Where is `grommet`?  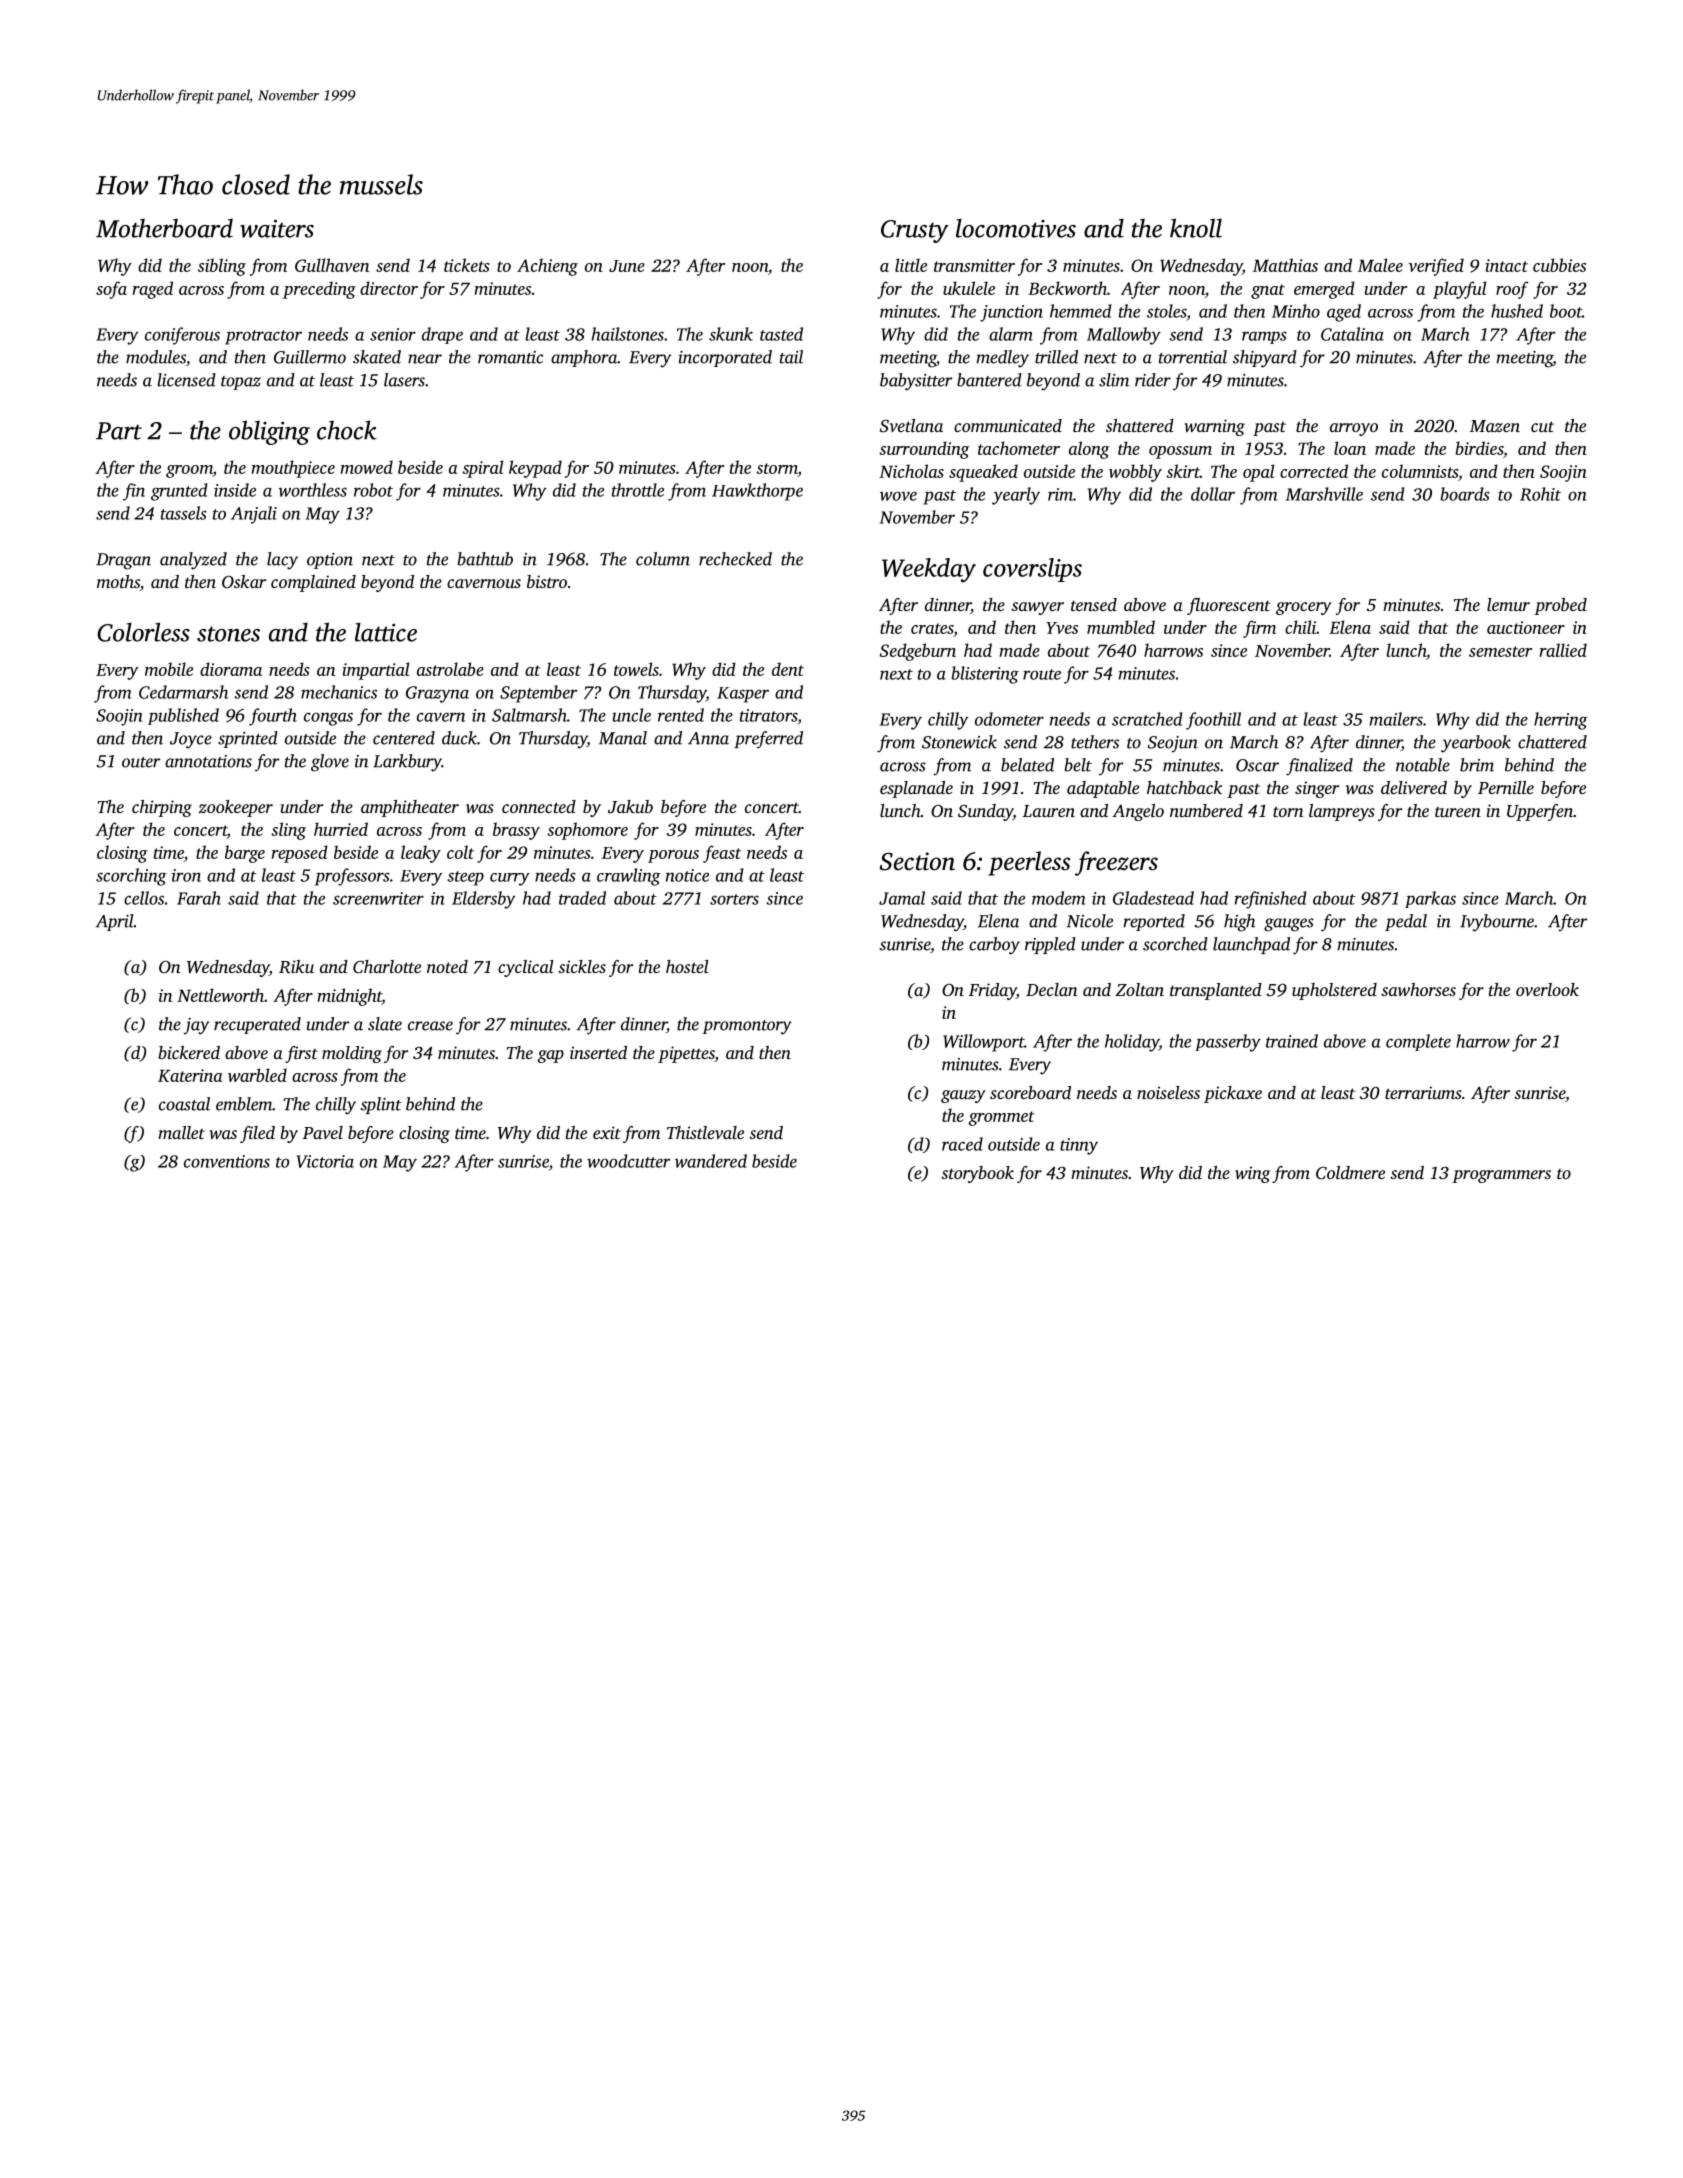
grommet is located at coordinates (1001, 1118).
